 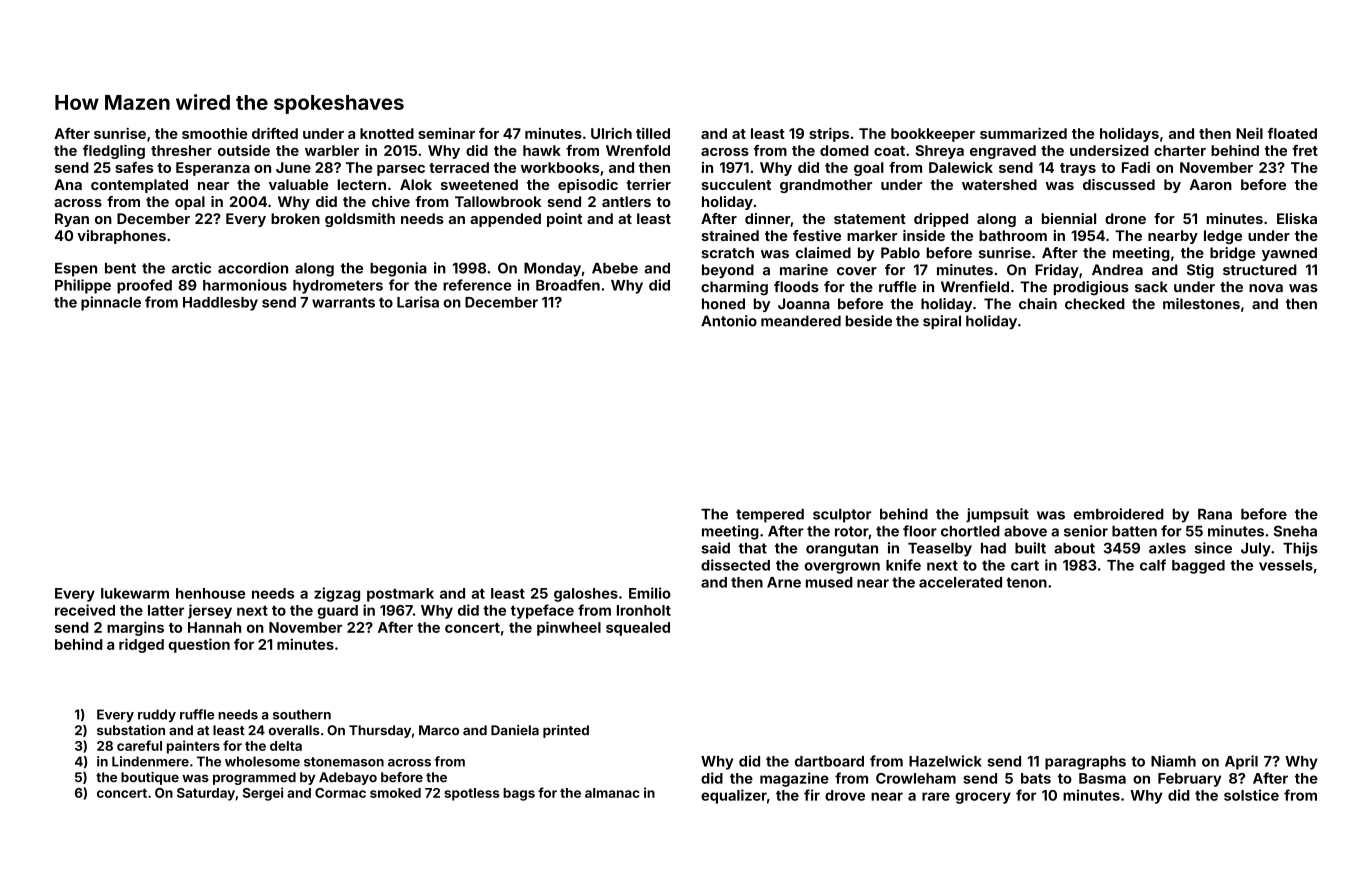 I want to click on Antonio, so click(x=729, y=321).
